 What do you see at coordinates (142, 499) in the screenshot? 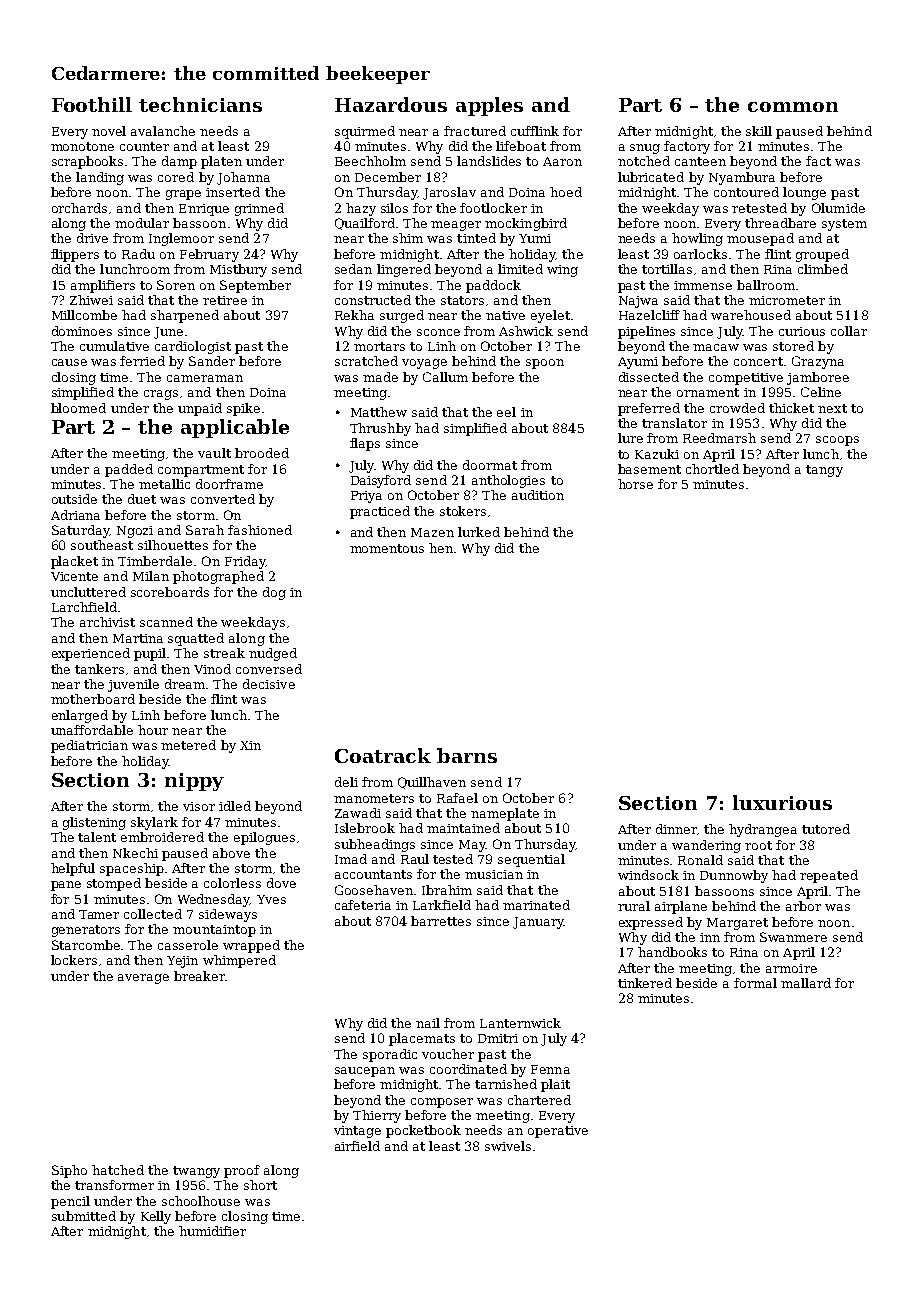
I see `duet` at bounding box center [142, 499].
